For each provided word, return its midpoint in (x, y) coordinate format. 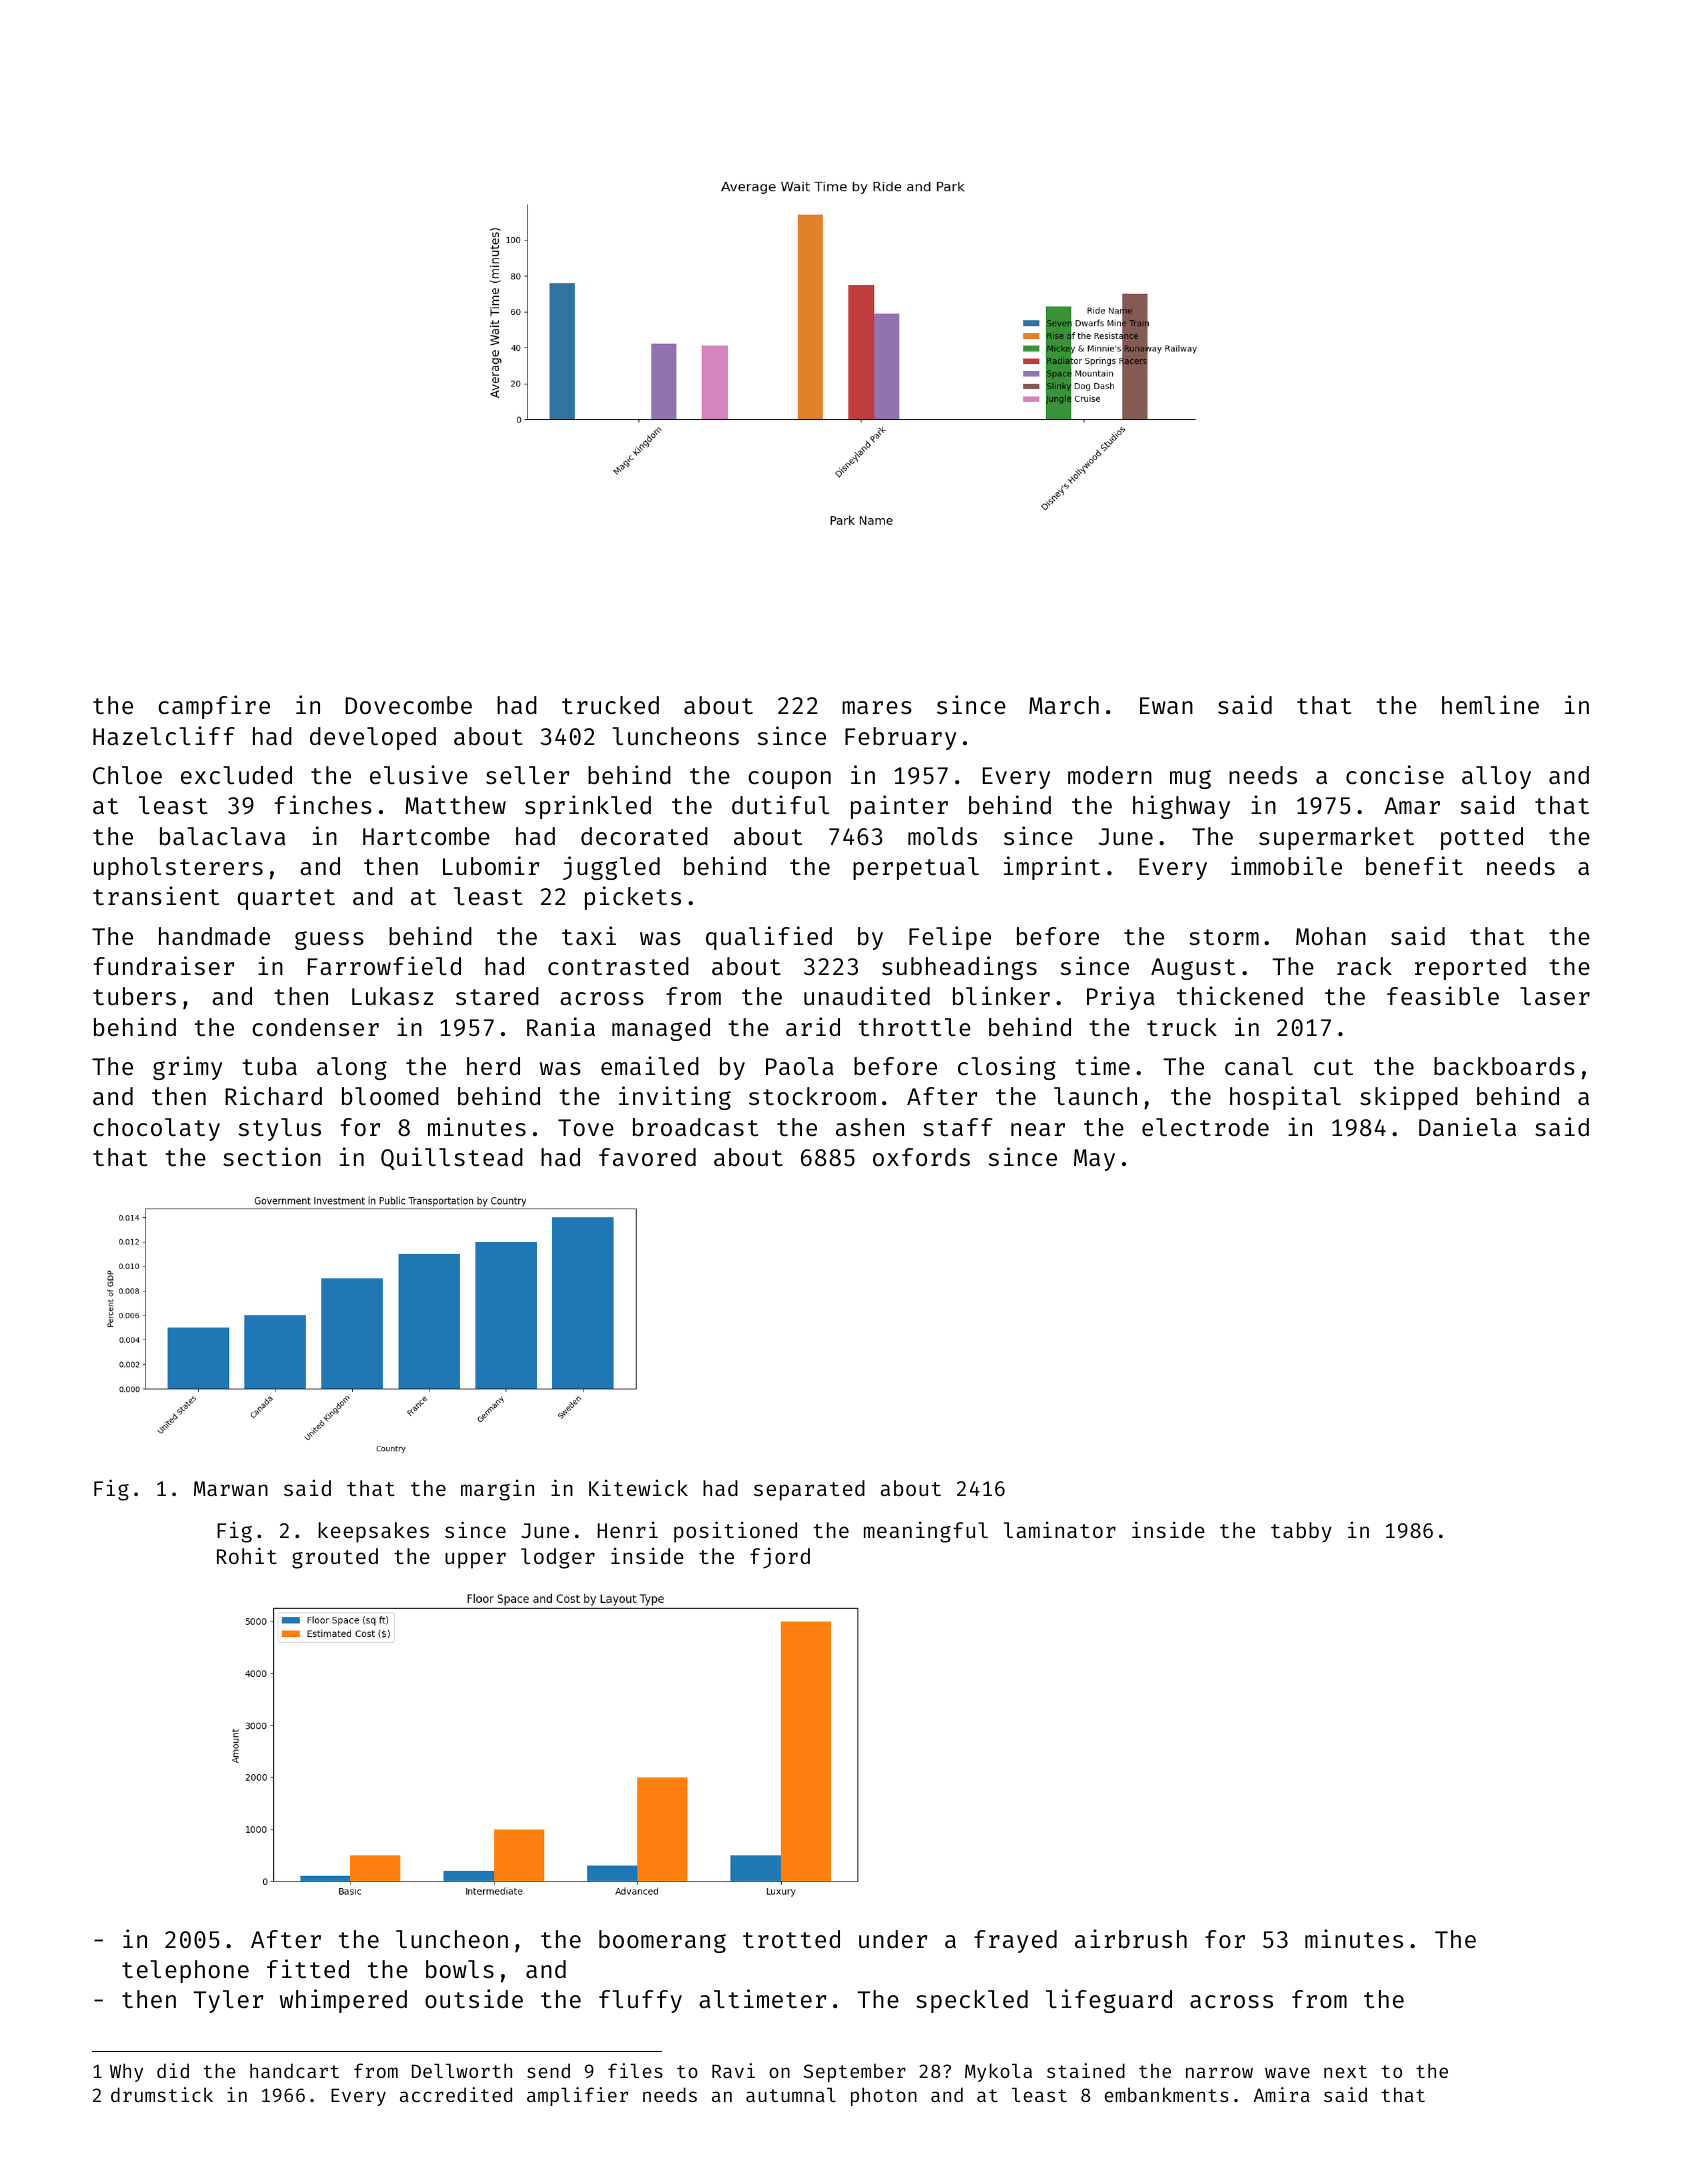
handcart (294, 2070)
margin (497, 1490)
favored (647, 1157)
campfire (214, 707)
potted (1482, 838)
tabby (1301, 1532)
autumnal (791, 2095)
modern (1110, 775)
